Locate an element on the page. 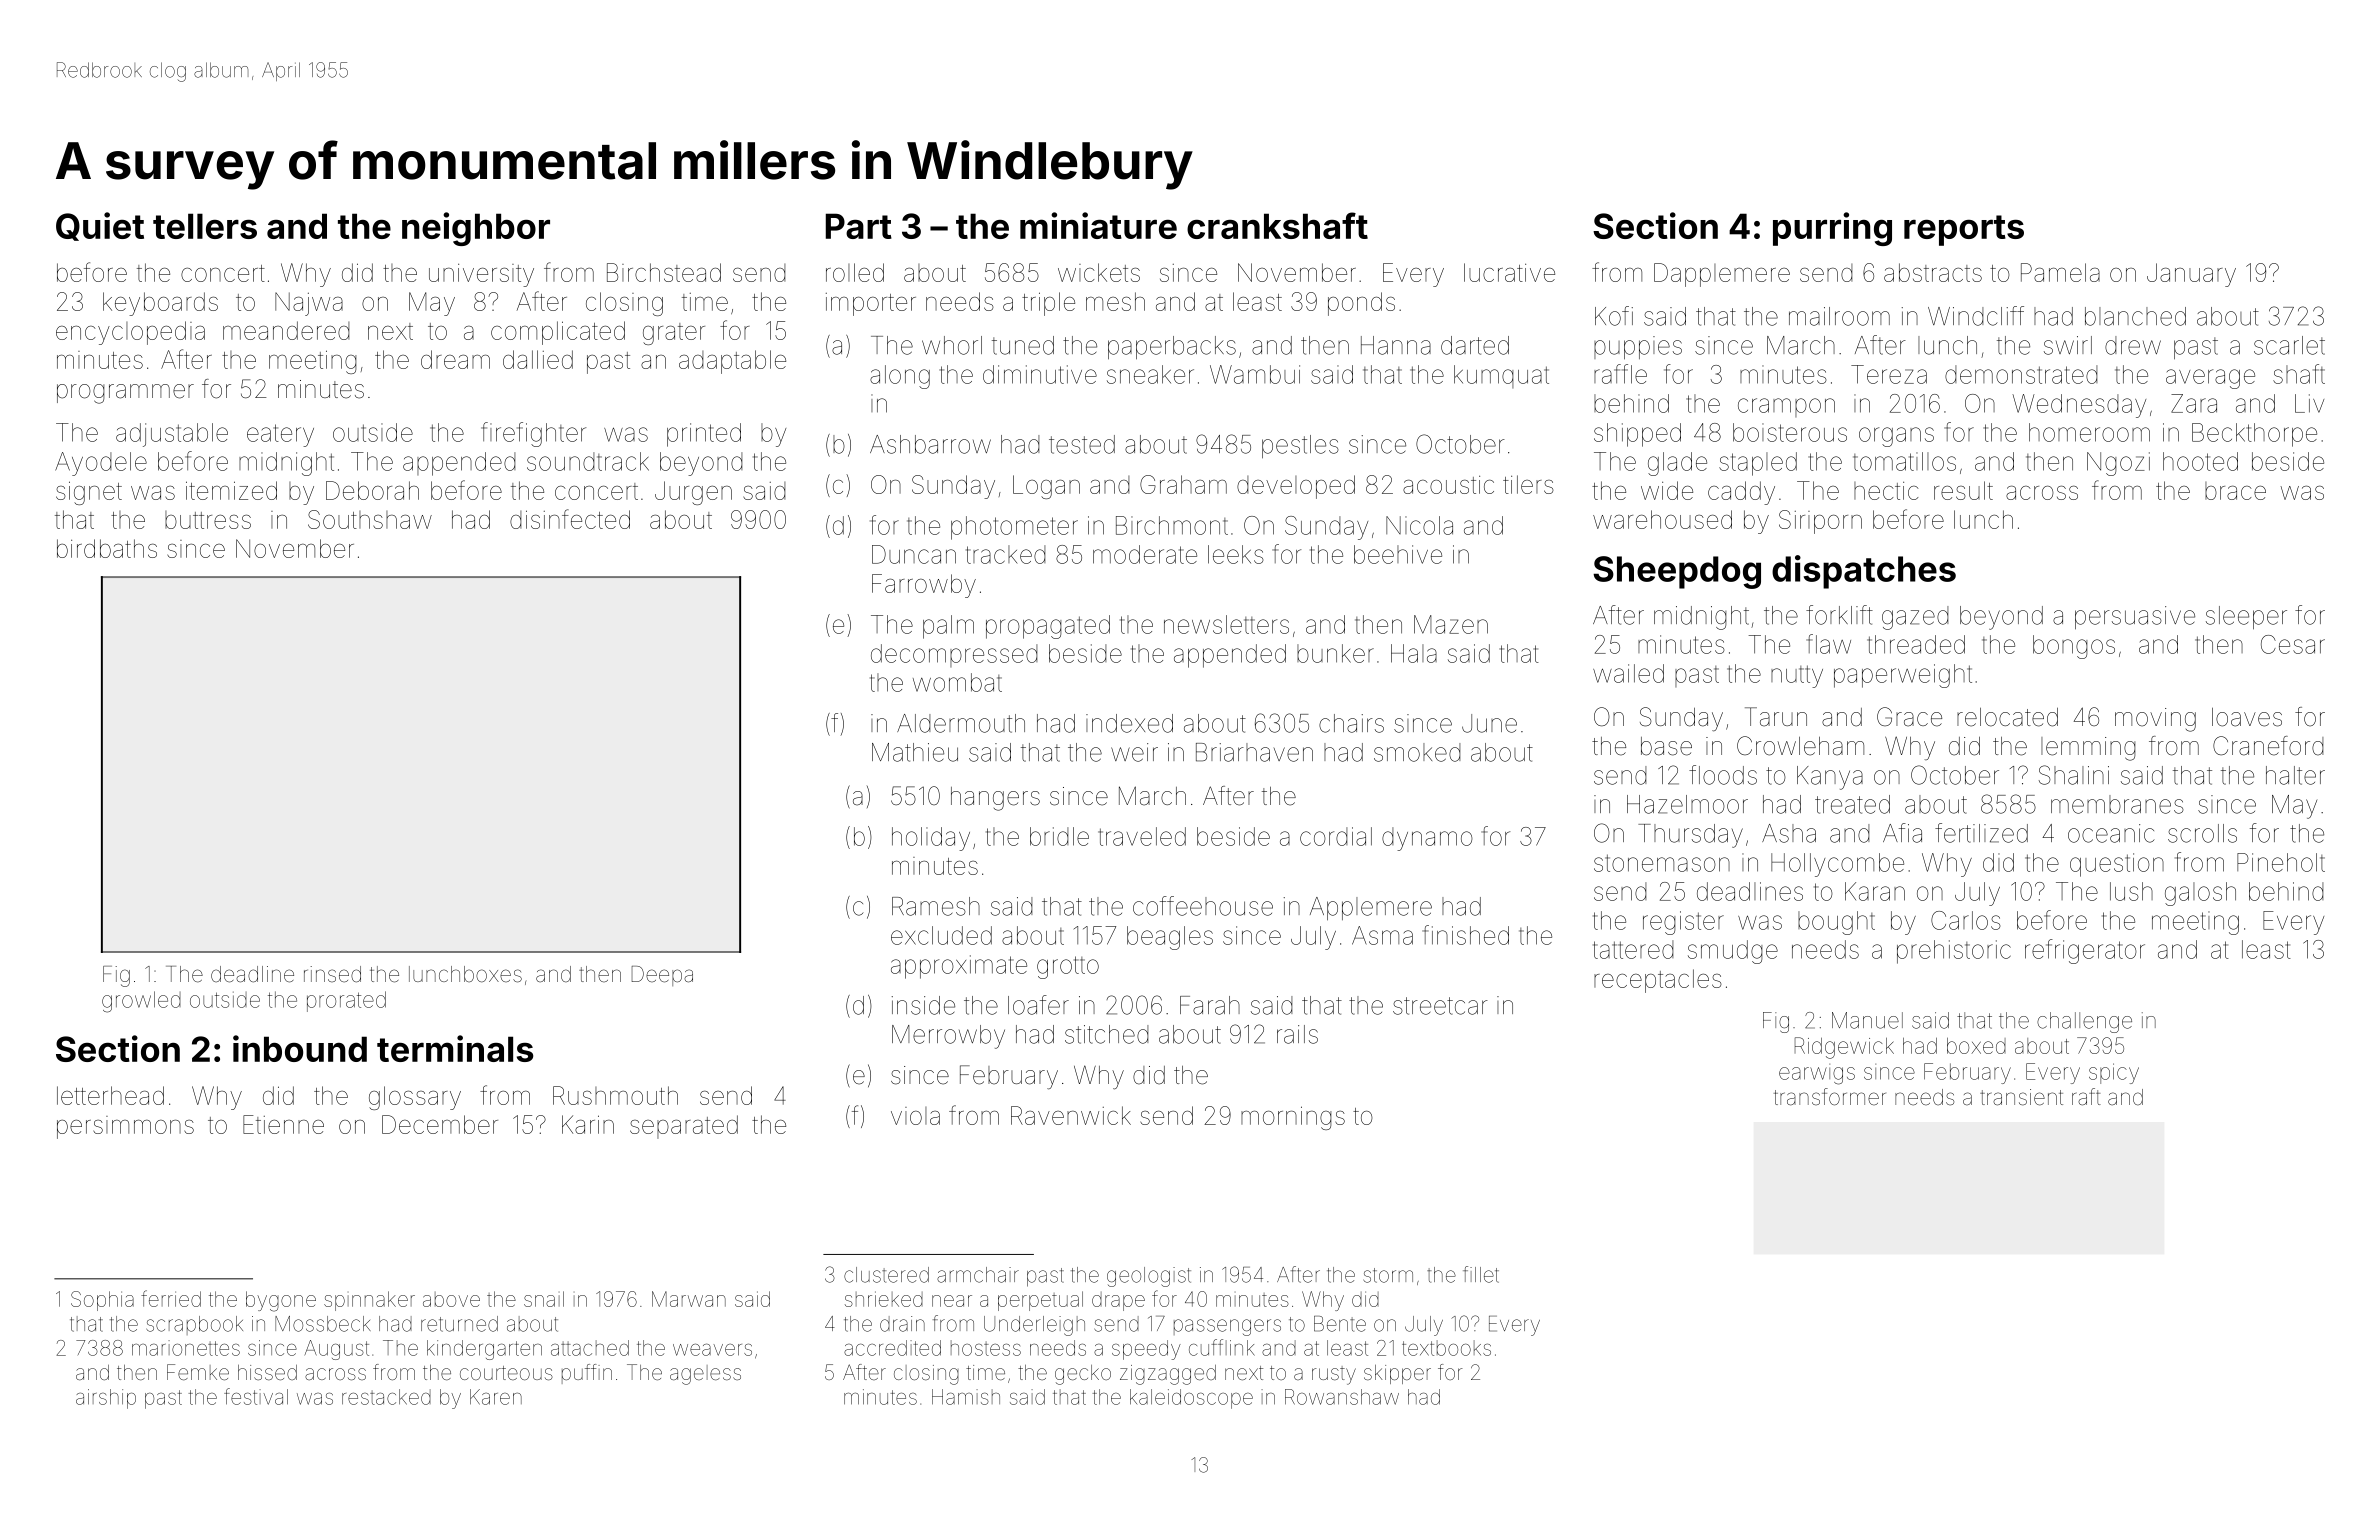  restacked is located at coordinates (386, 1397).
